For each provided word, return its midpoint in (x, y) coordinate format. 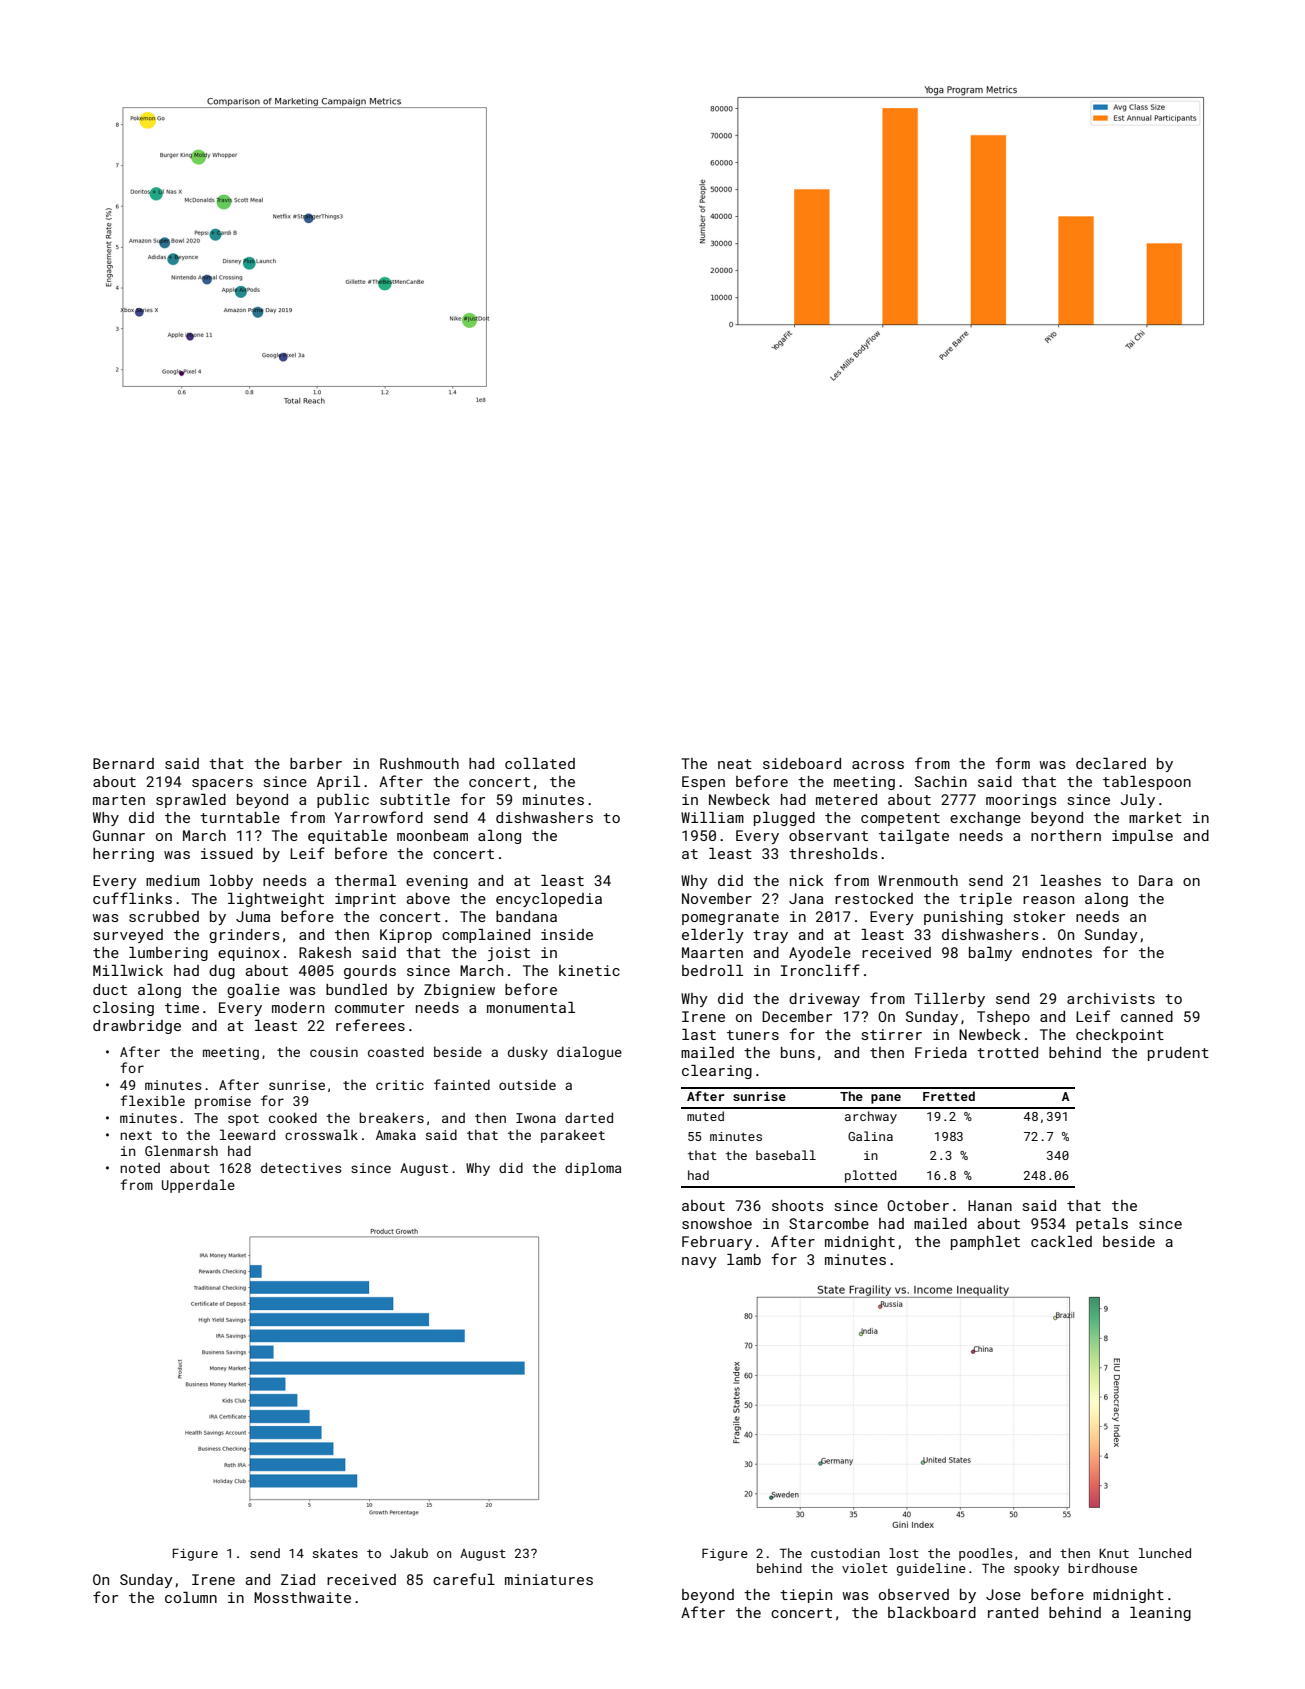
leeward (247, 1134)
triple (985, 900)
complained (486, 936)
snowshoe (717, 1223)
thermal (365, 880)
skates (335, 1553)
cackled (1061, 1241)
